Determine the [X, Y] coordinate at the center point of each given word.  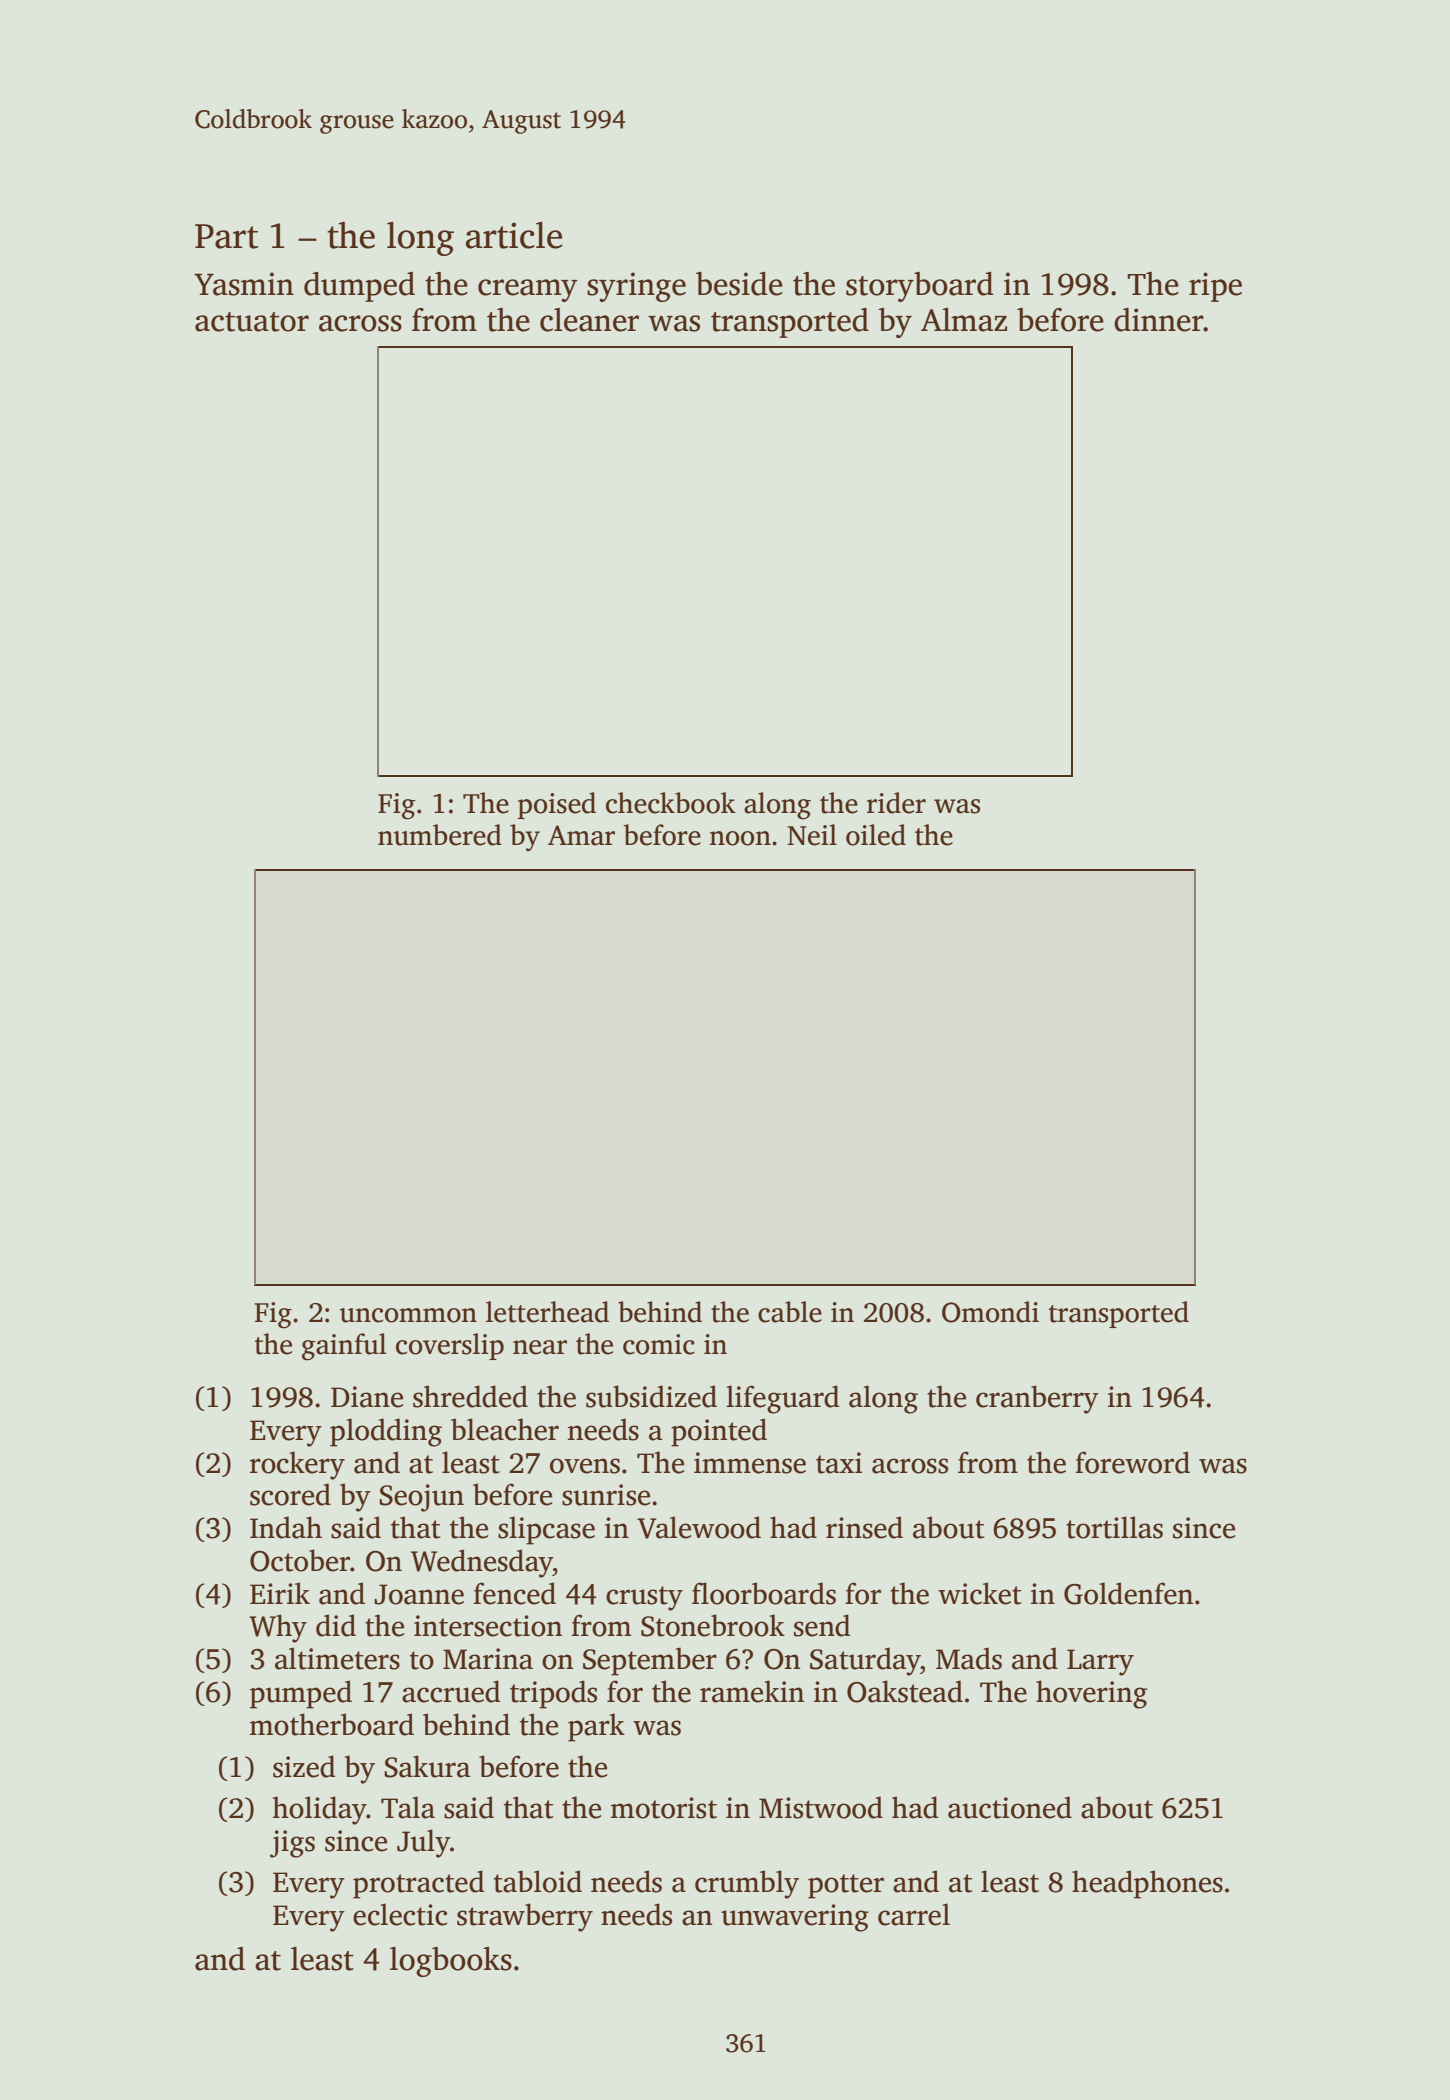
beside [739, 284]
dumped [359, 287]
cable [790, 1312]
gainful [344, 1347]
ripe [1215, 287]
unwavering [795, 1918]
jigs [292, 1844]
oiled [876, 835]
